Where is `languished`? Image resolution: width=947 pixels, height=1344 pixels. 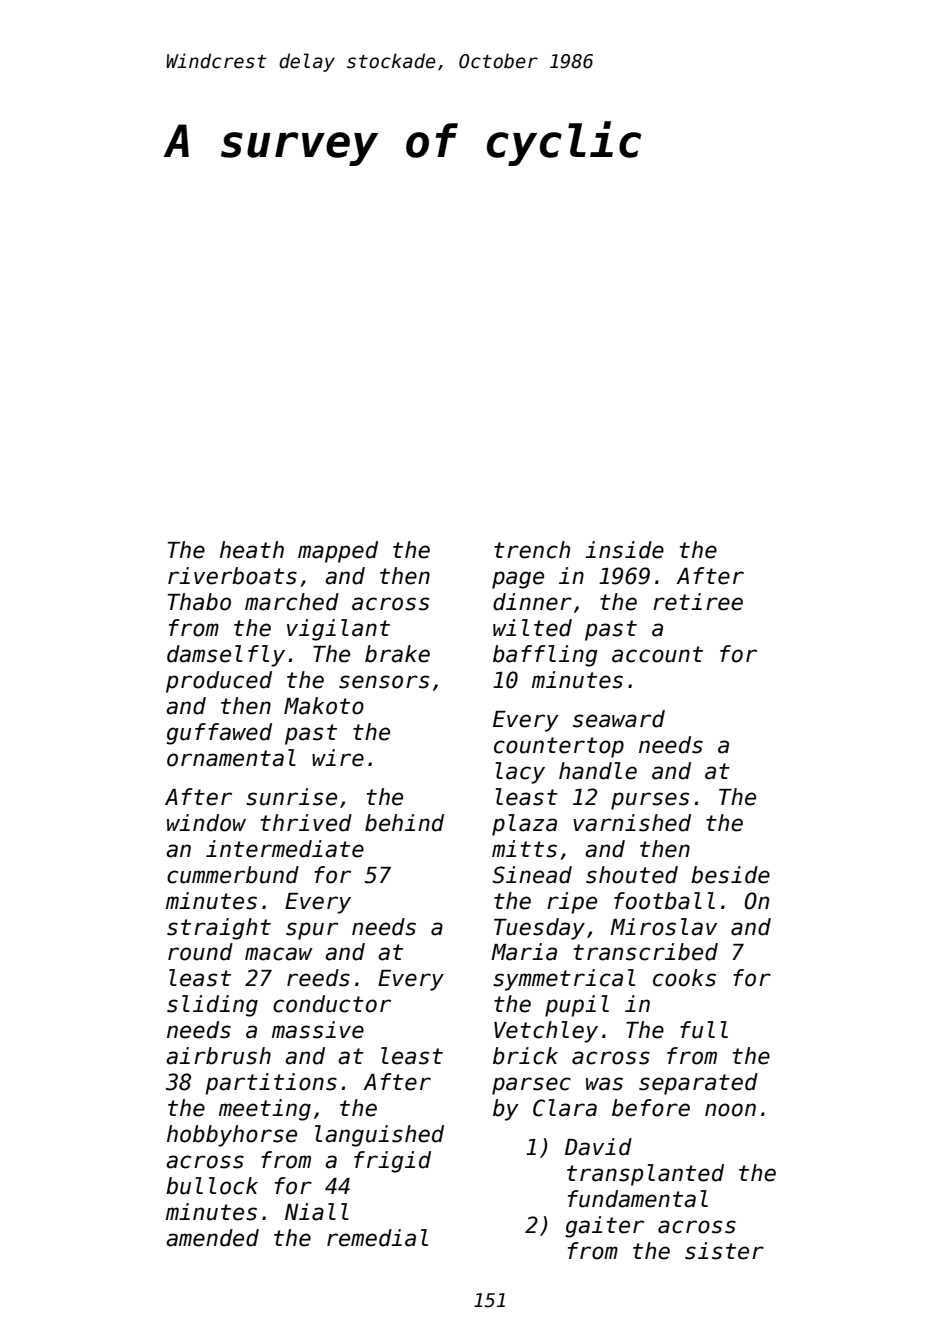 languished is located at coordinates (379, 1136).
